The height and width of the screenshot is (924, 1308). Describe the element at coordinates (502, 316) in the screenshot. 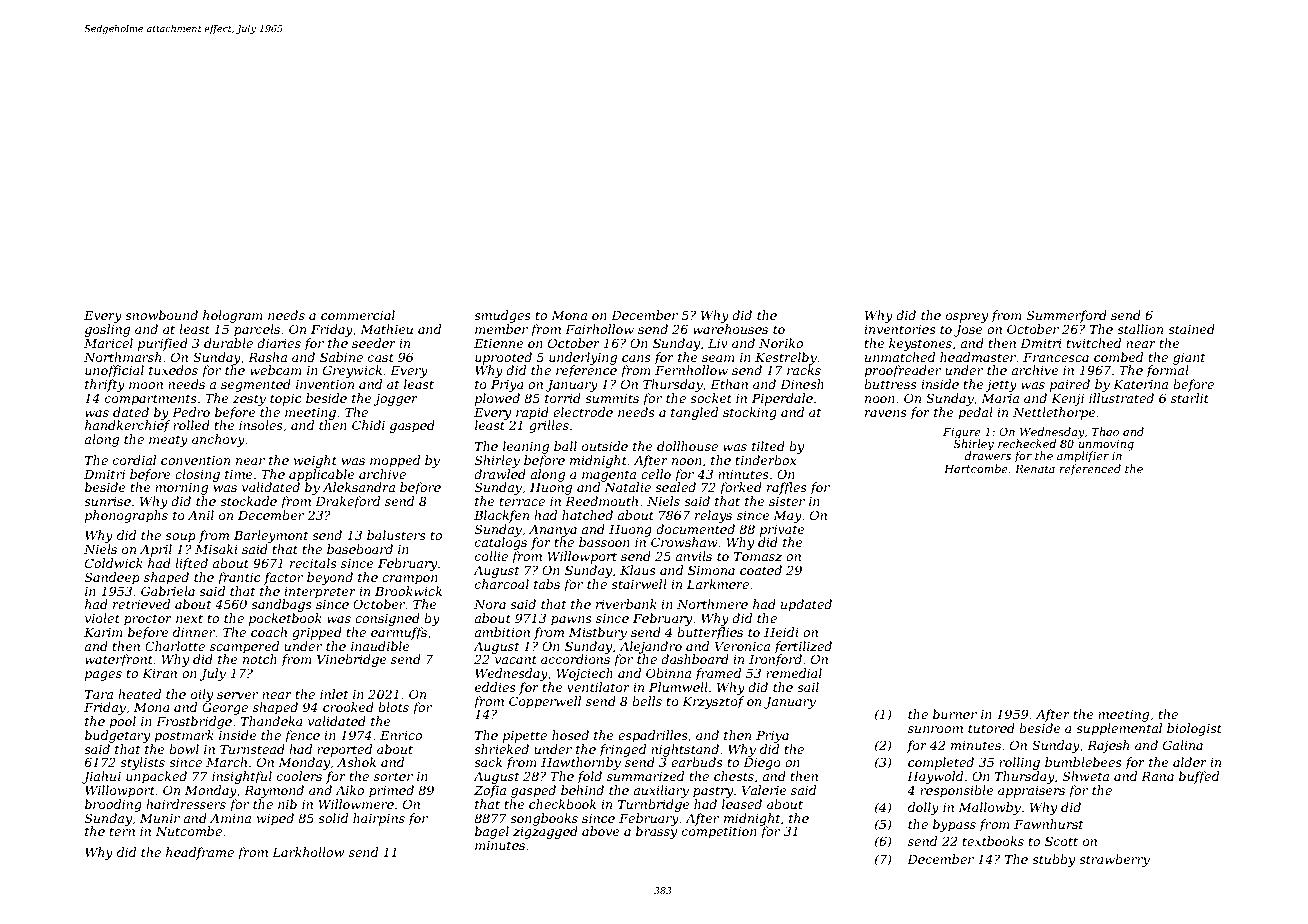

I see `smudges` at that location.
